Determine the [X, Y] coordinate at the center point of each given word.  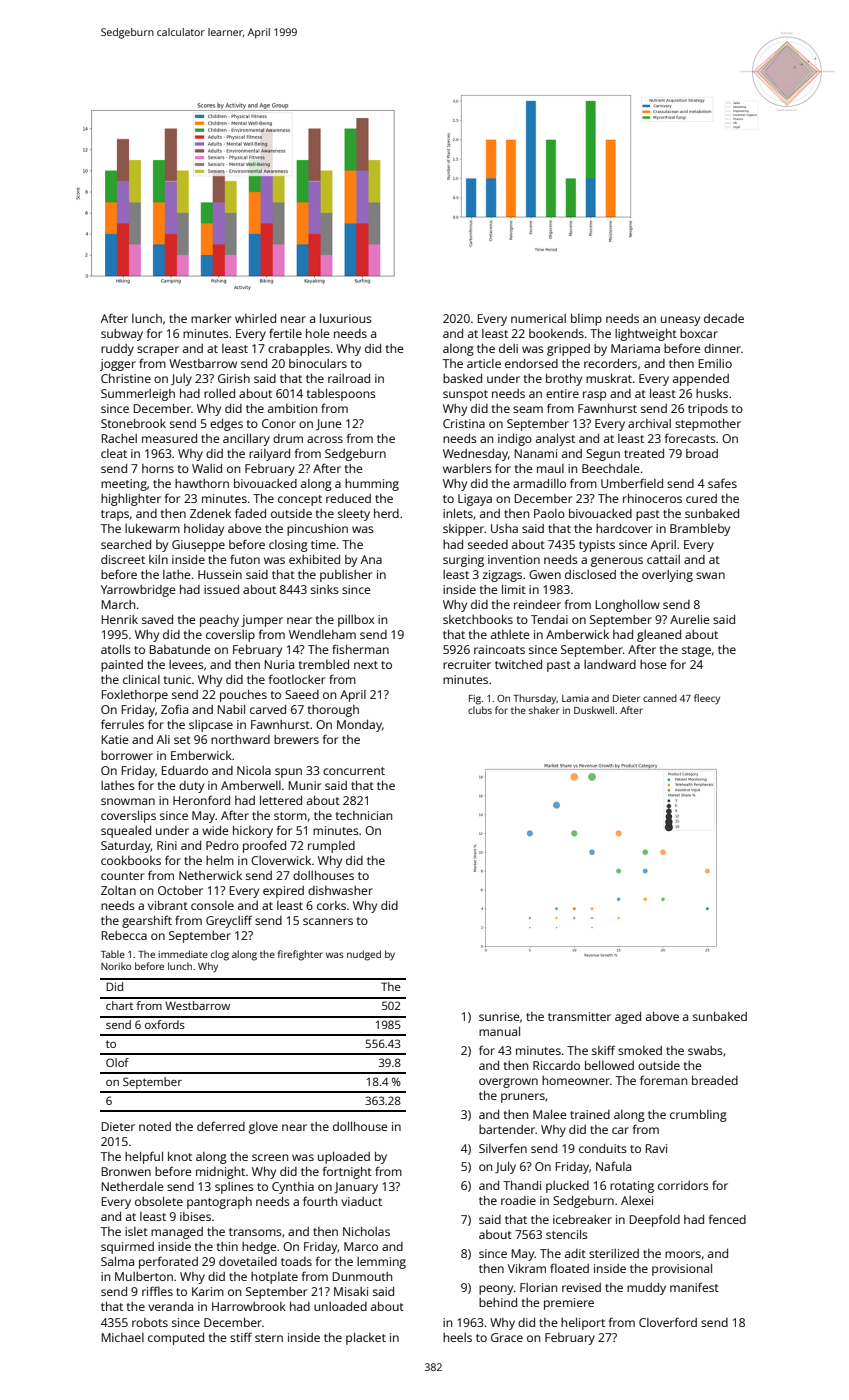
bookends [556, 333]
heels [457, 1337]
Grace [507, 1337]
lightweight [646, 335]
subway [122, 335]
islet [136, 1231]
